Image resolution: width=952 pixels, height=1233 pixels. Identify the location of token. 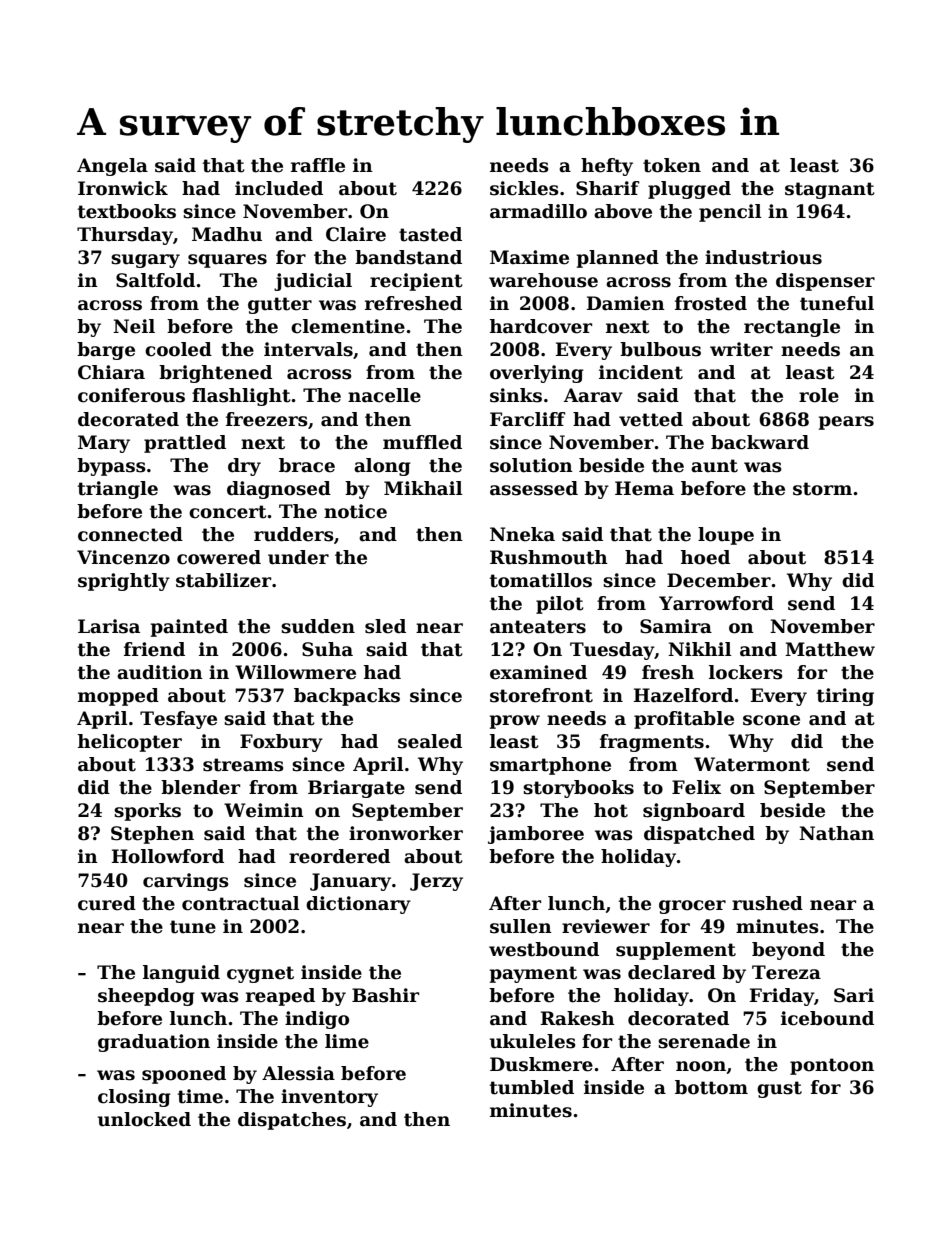
(672, 165).
